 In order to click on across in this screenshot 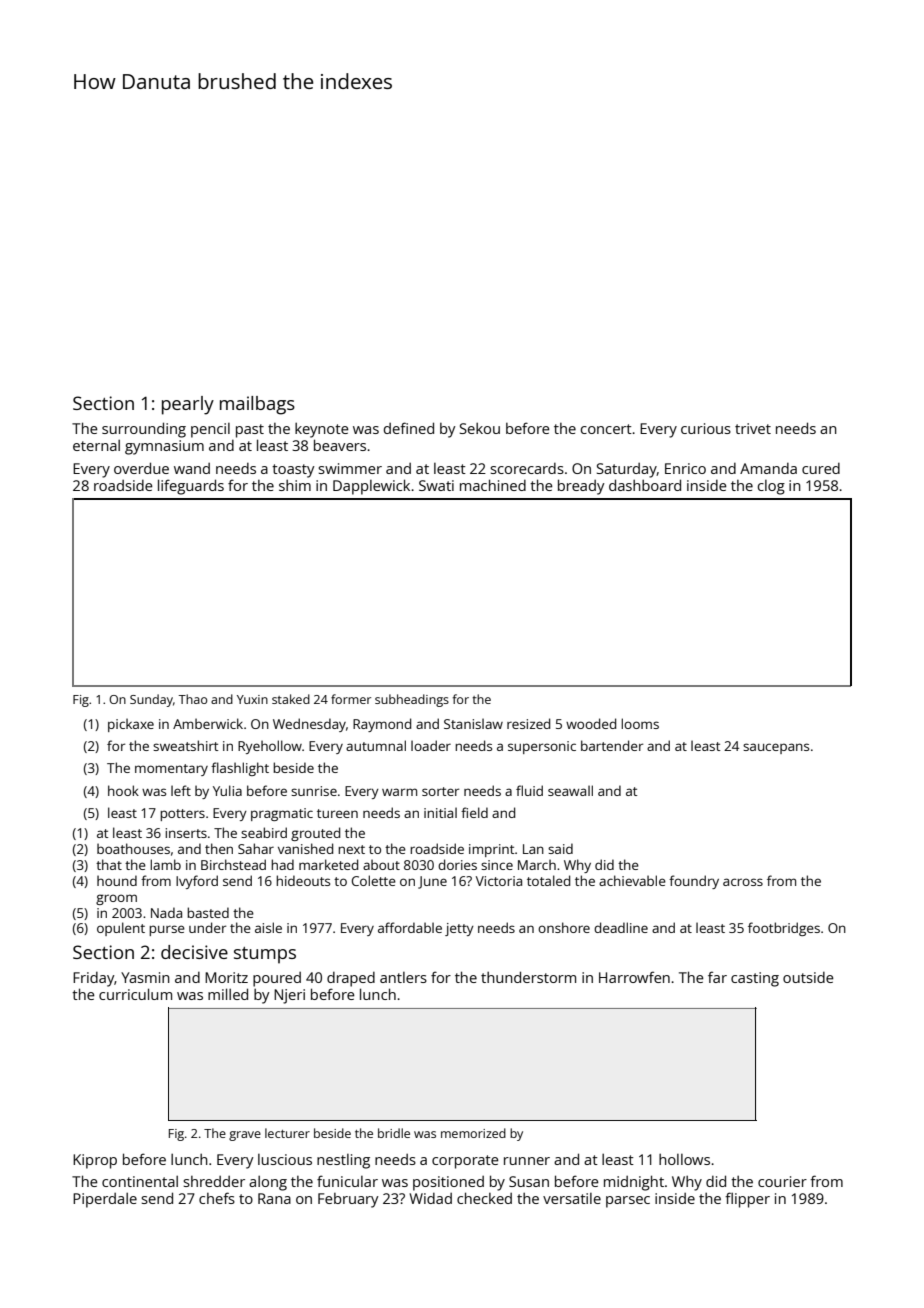, I will do `click(743, 882)`.
